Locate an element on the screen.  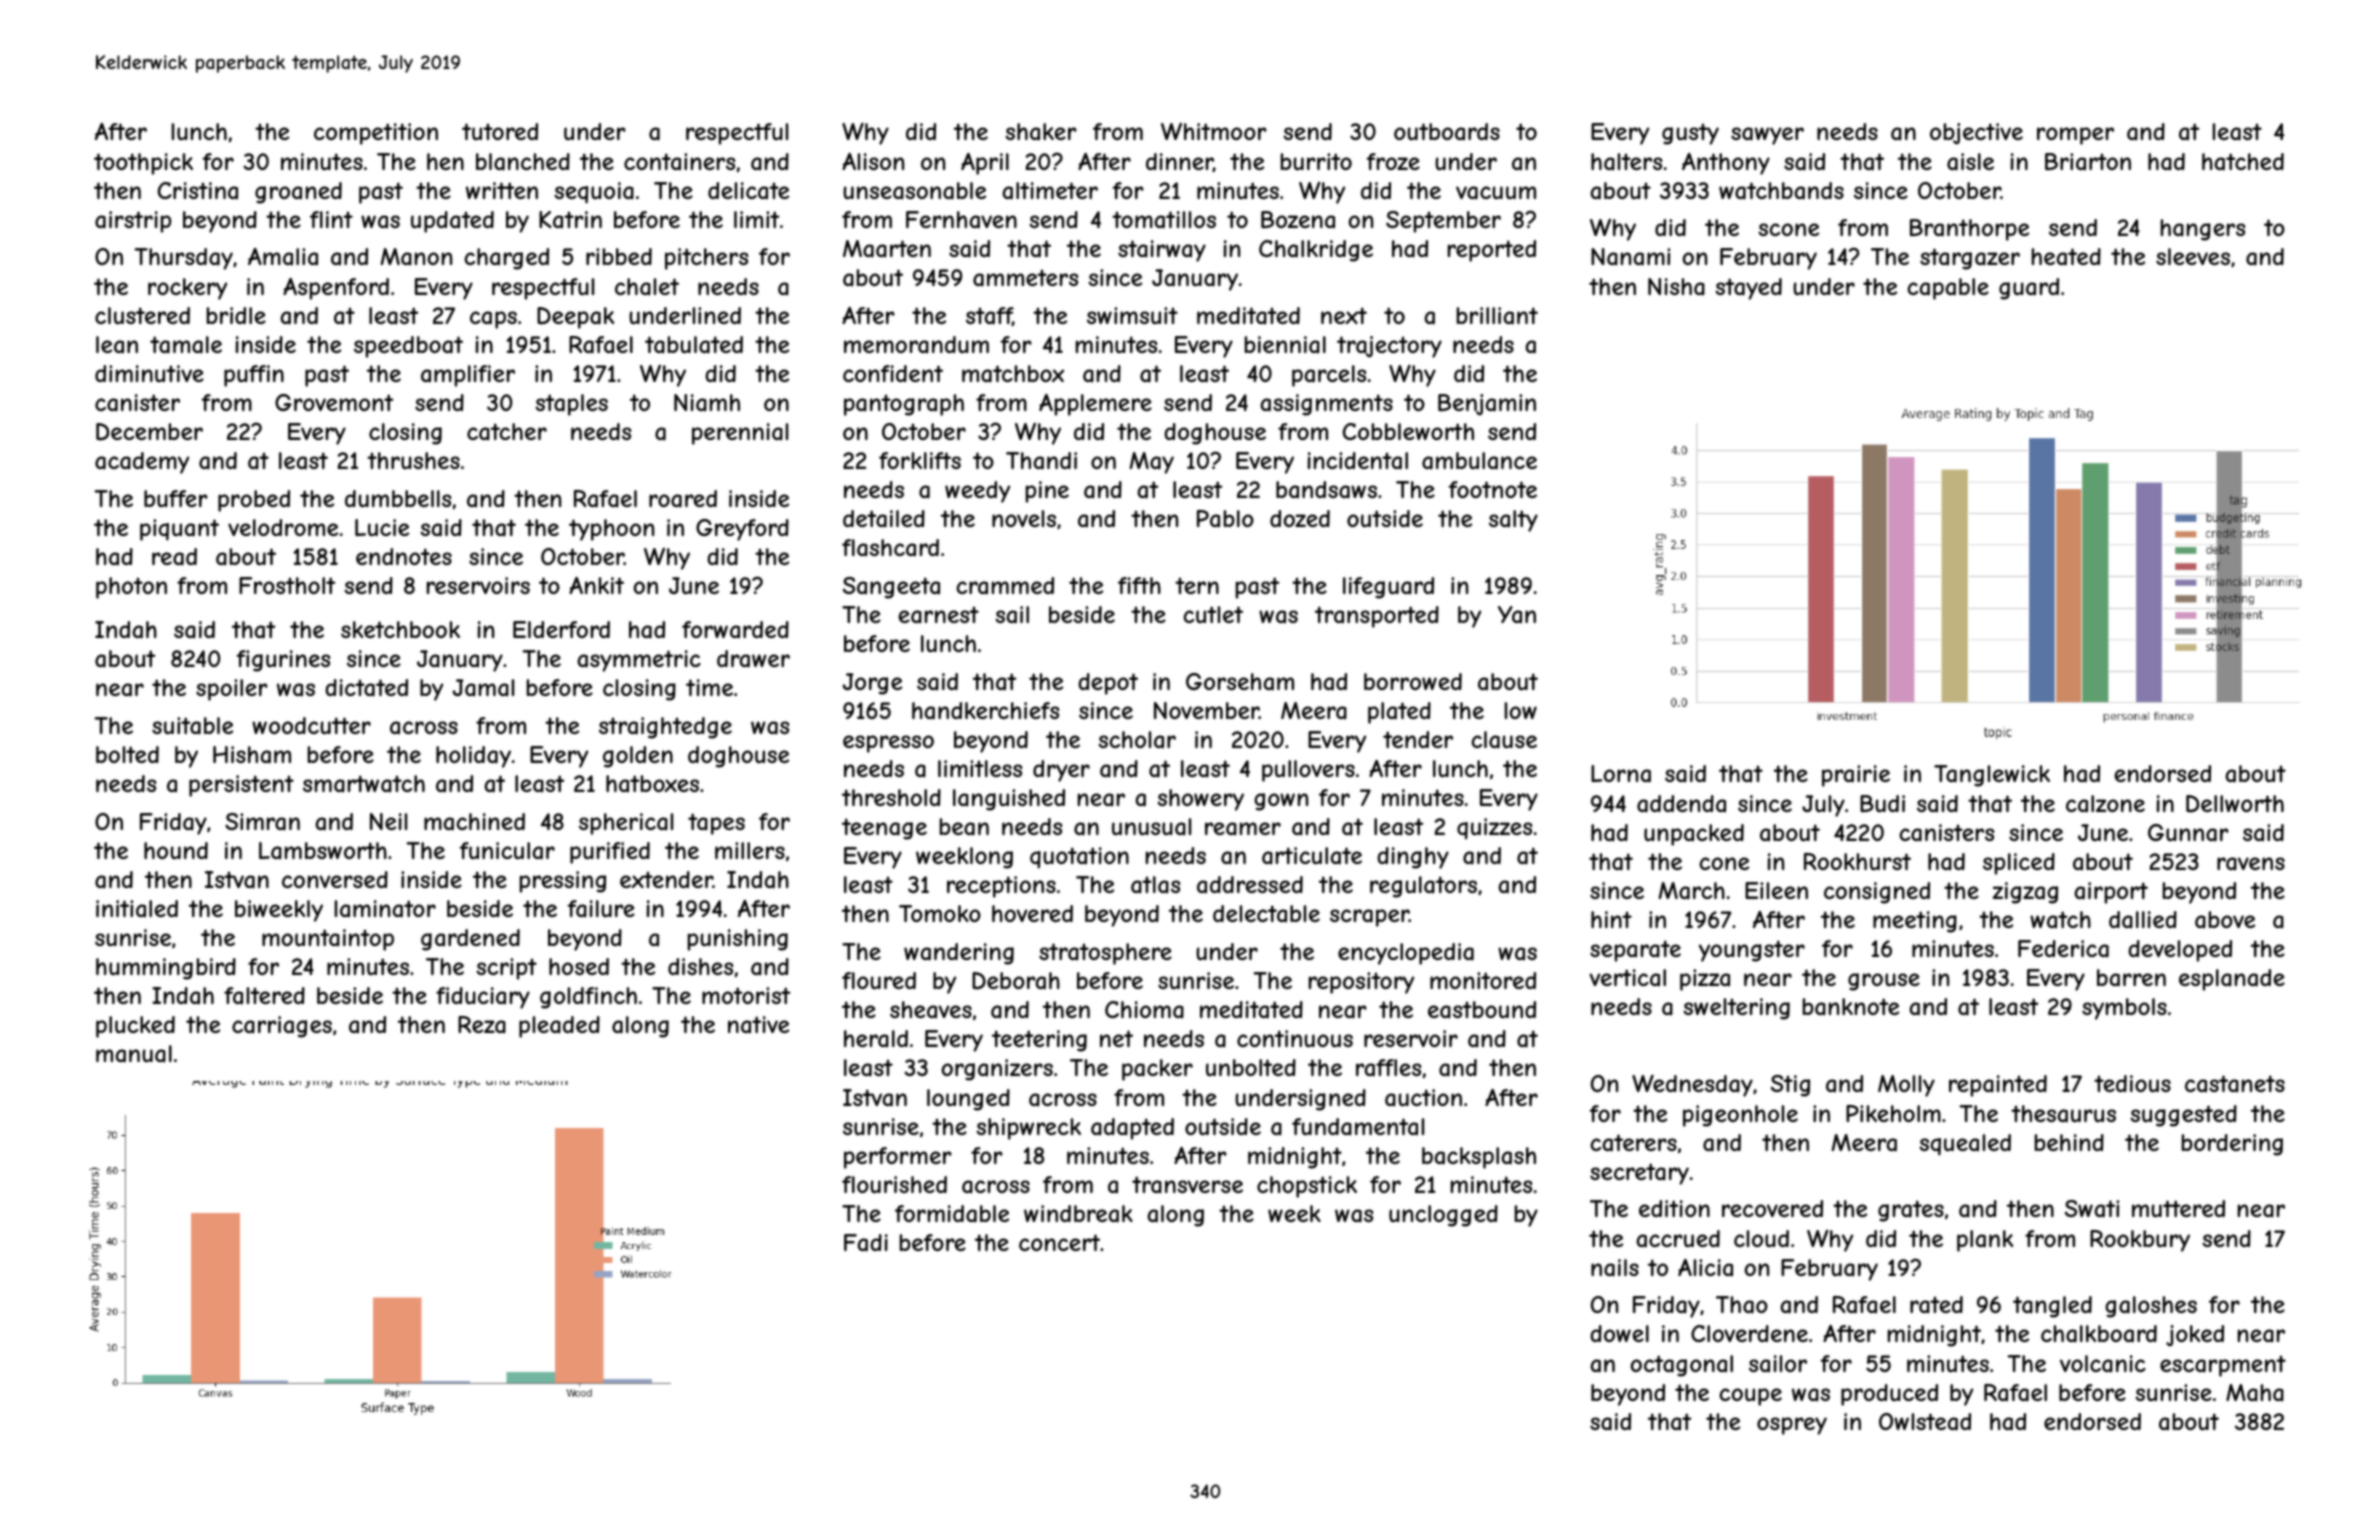
hatched is located at coordinates (2243, 162).
